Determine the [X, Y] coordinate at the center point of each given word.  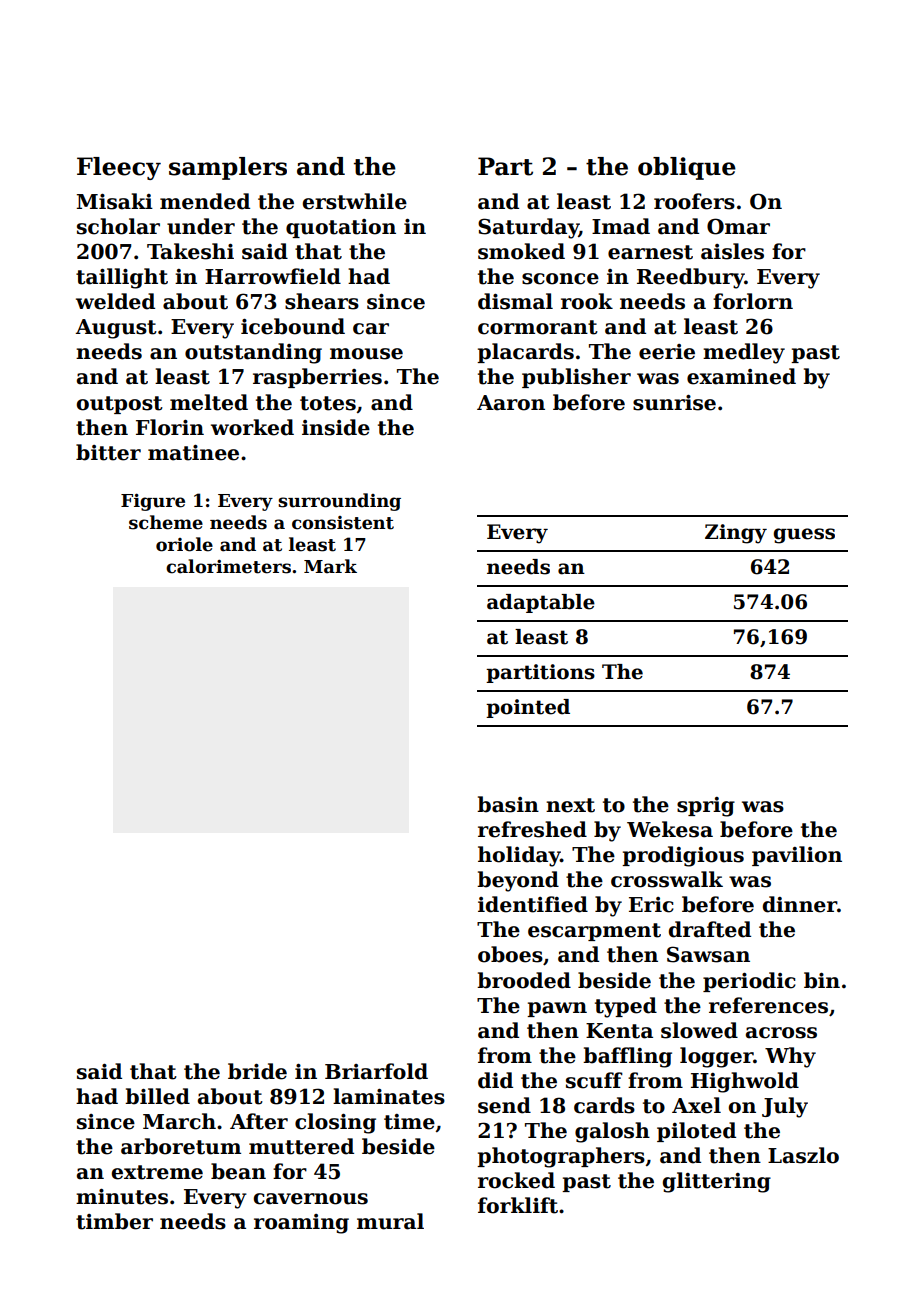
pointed [528, 708]
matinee [193, 453]
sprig [706, 807]
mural [390, 1221]
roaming [301, 1224]
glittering [717, 1182]
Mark [330, 566]
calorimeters [228, 566]
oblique [687, 168]
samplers [228, 168]
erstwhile [355, 201]
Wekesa [670, 829]
